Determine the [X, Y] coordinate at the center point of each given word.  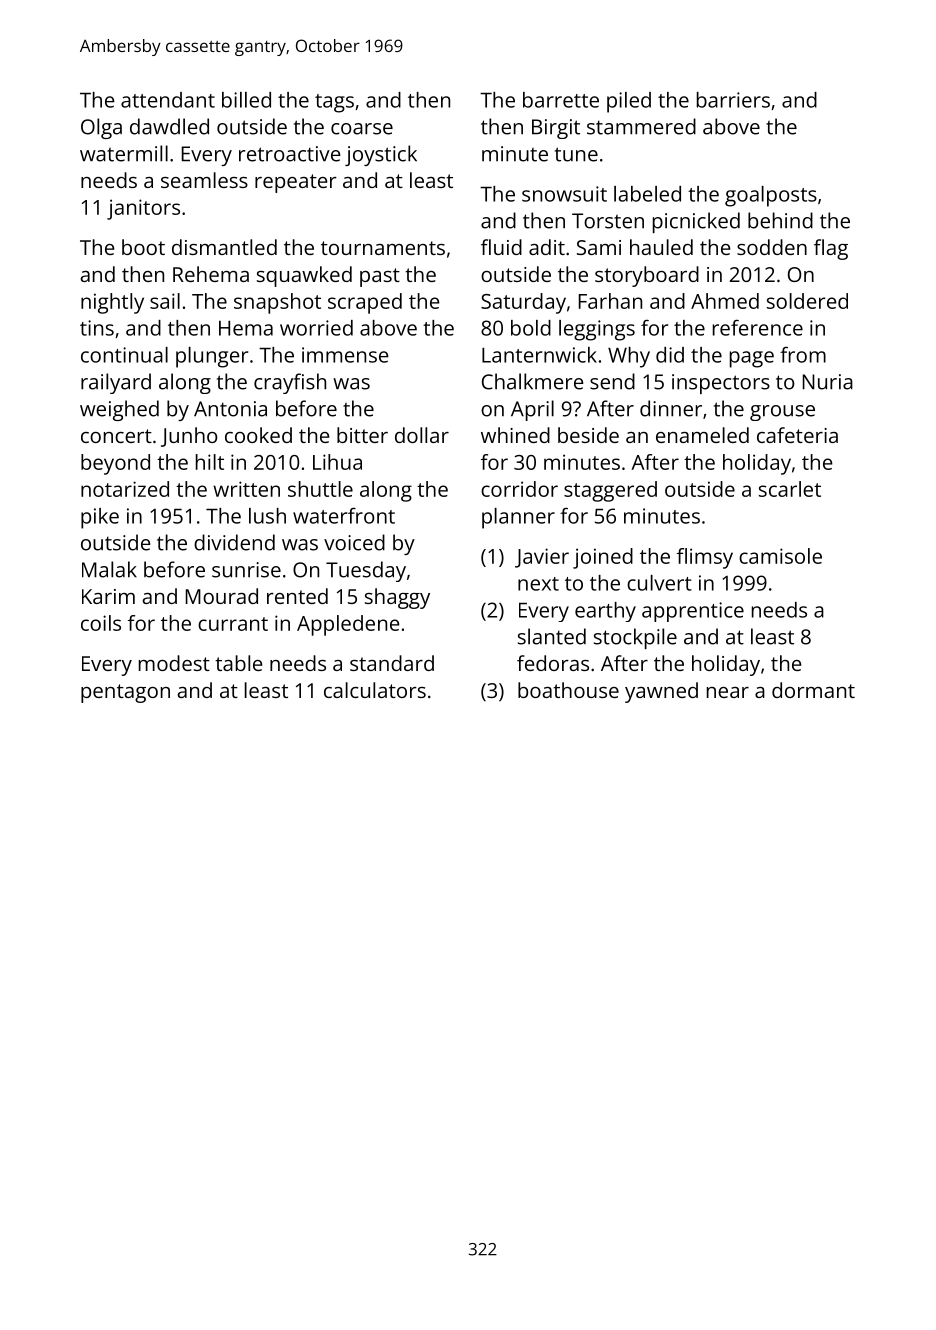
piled [629, 102]
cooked [258, 435]
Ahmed [725, 301]
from [803, 354]
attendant [168, 100]
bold [531, 328]
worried [316, 328]
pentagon [125, 693]
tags [334, 103]
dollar [422, 435]
